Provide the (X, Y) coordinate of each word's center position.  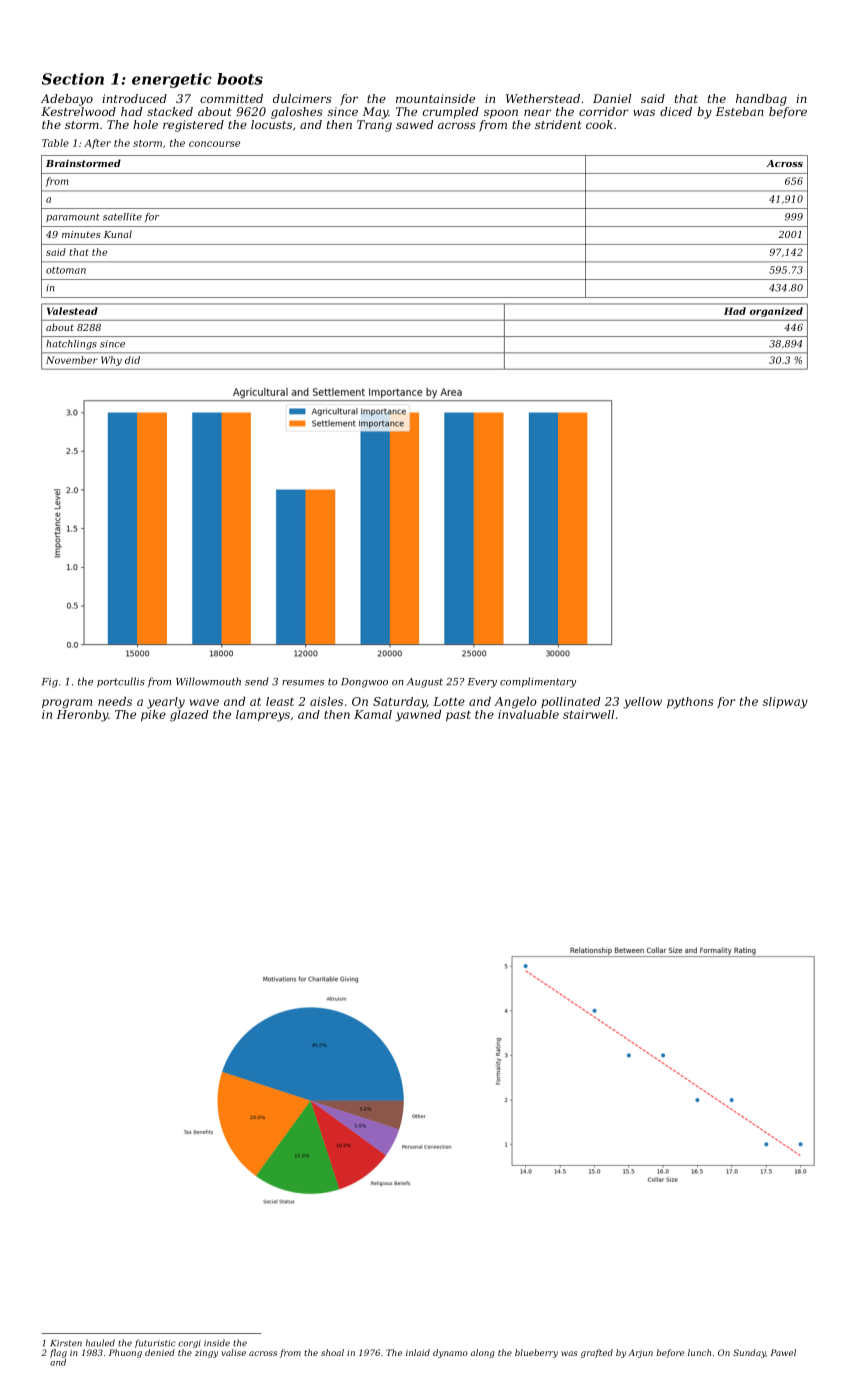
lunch (699, 1352)
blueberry (536, 1353)
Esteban (740, 111)
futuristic (155, 1343)
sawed (414, 124)
